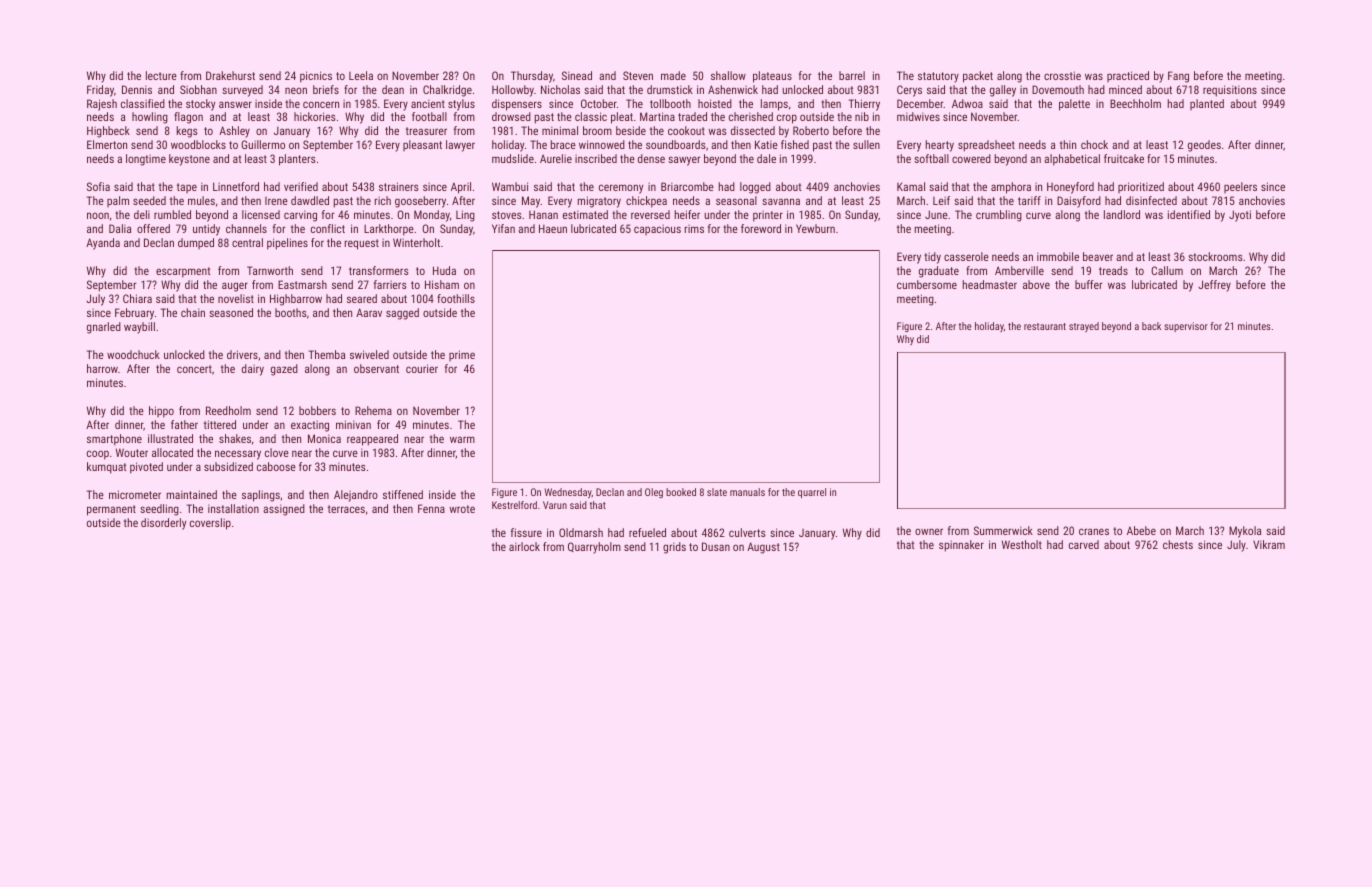 This screenshot has height=887, width=1372. Describe the element at coordinates (1204, 146) in the screenshot. I see `geodes` at that location.
